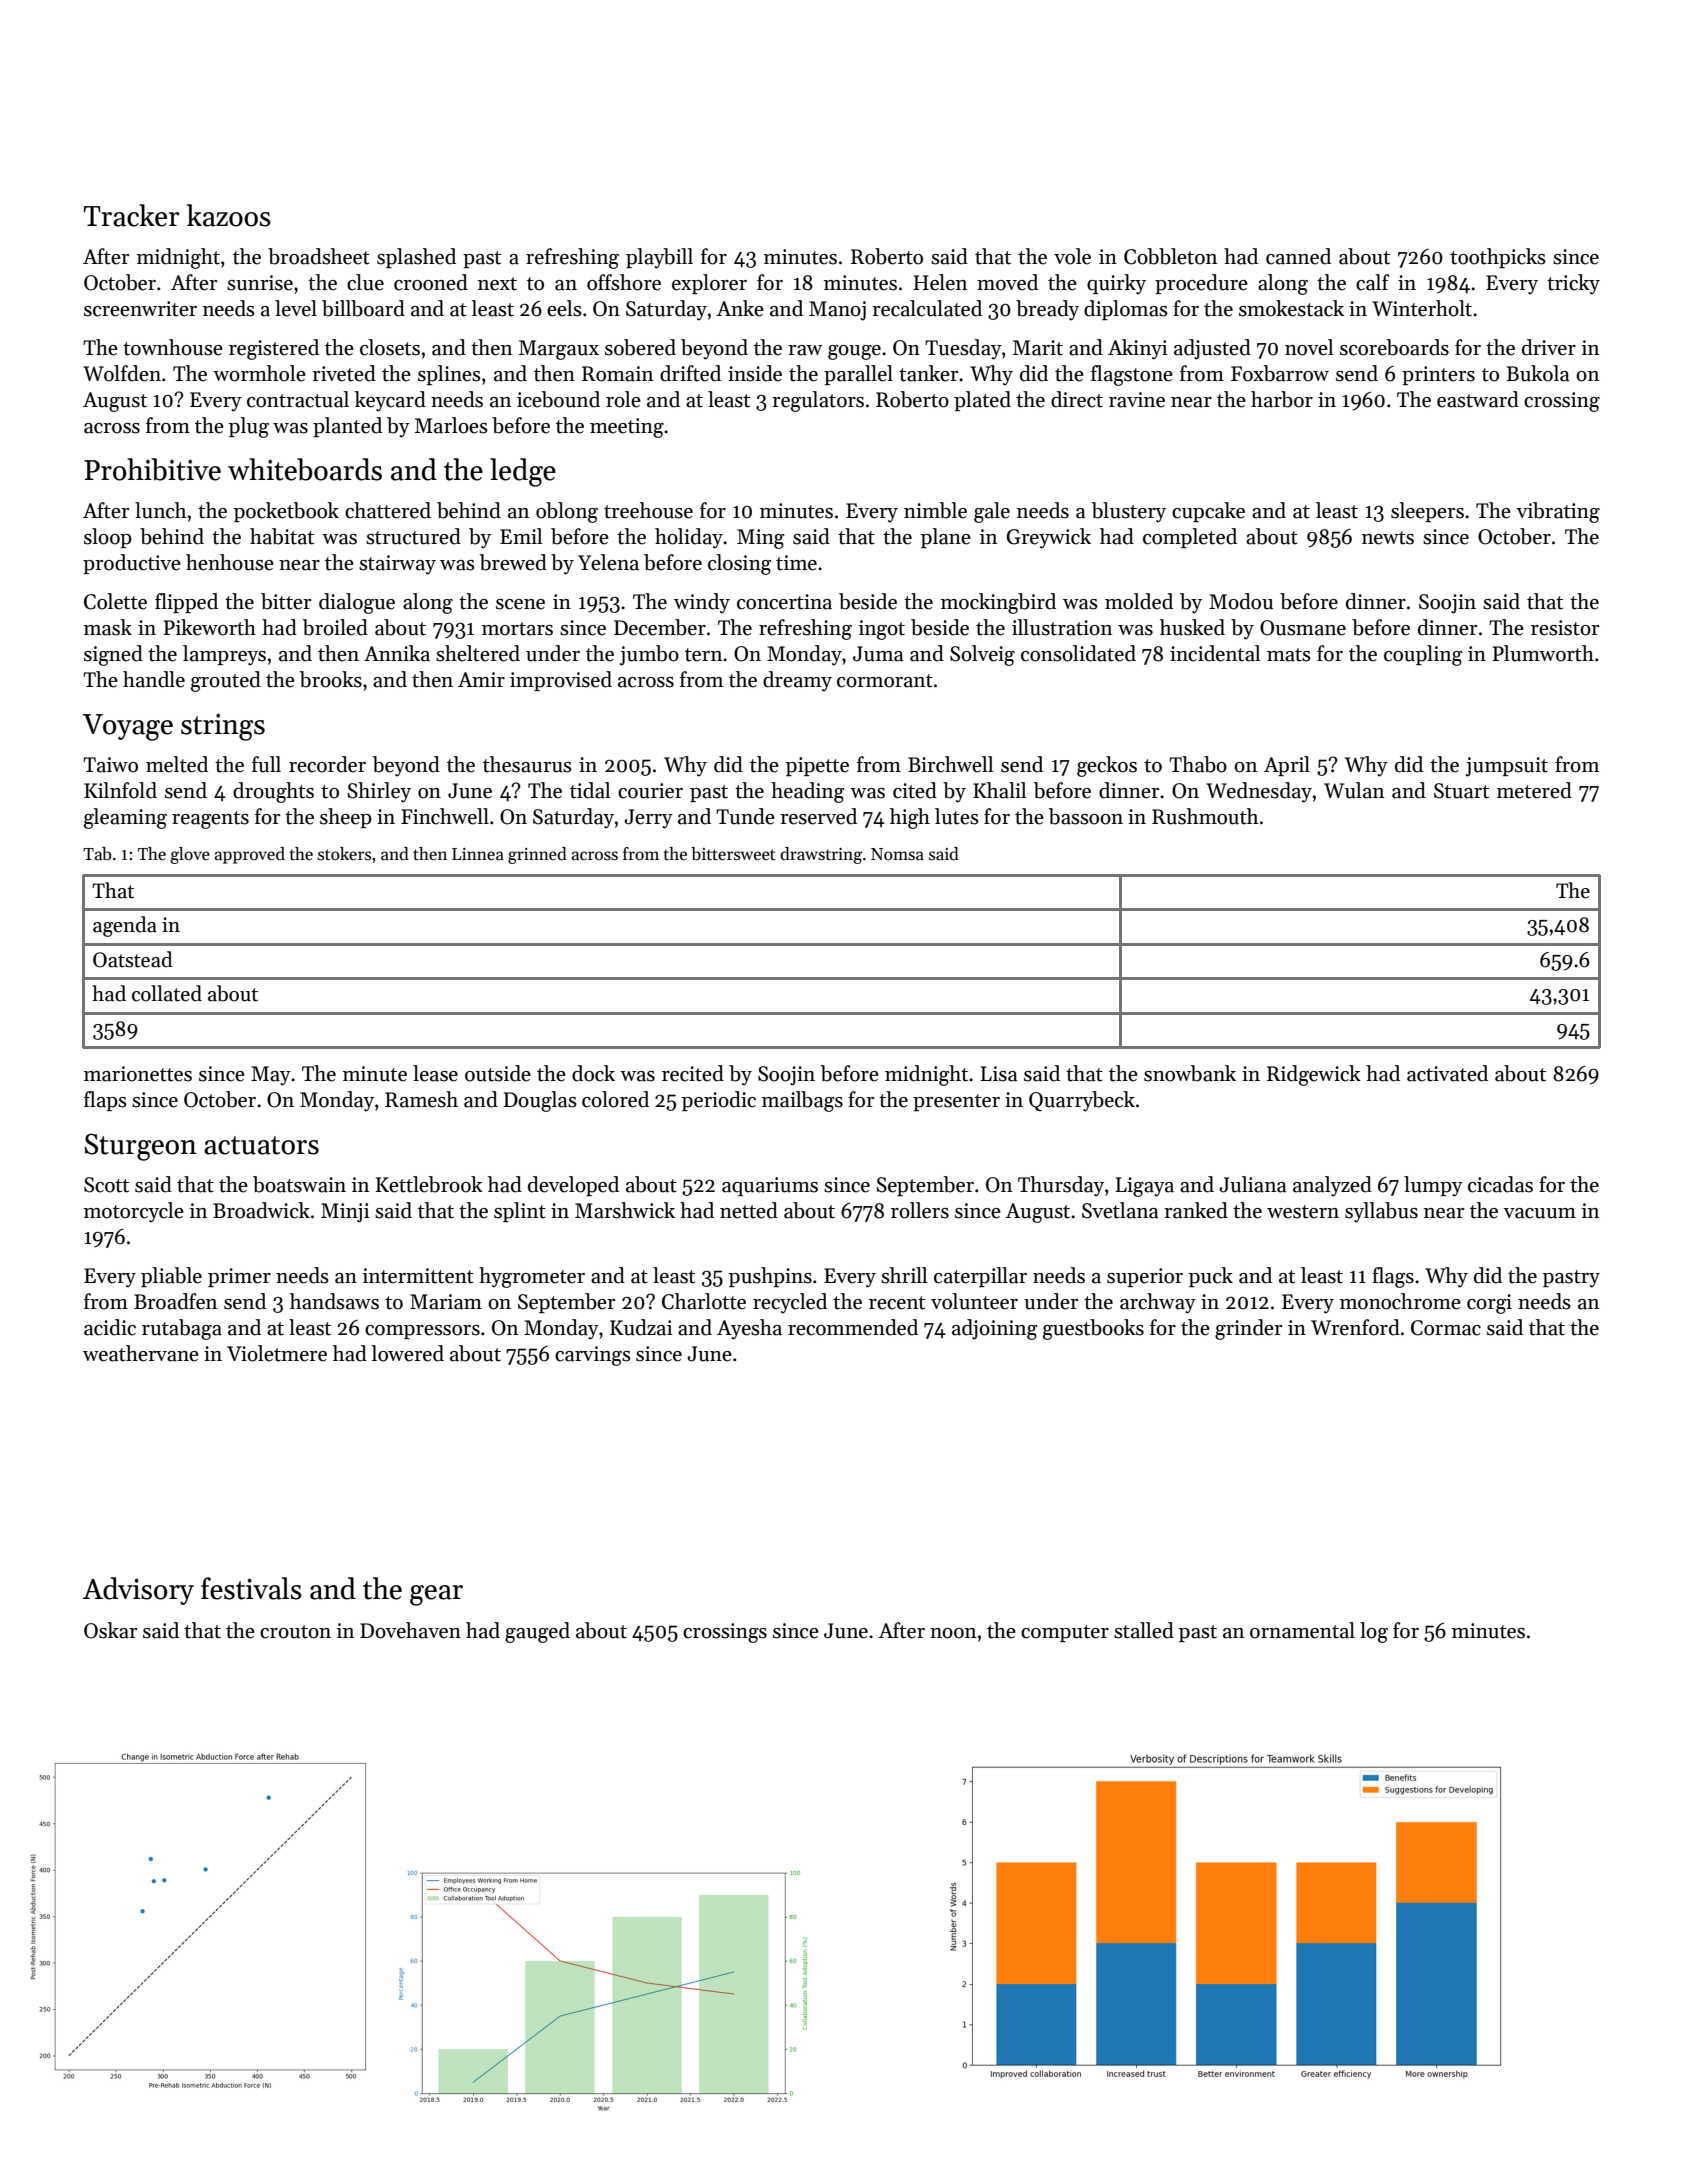  What do you see at coordinates (1086, 816) in the screenshot?
I see `bassoon` at bounding box center [1086, 816].
